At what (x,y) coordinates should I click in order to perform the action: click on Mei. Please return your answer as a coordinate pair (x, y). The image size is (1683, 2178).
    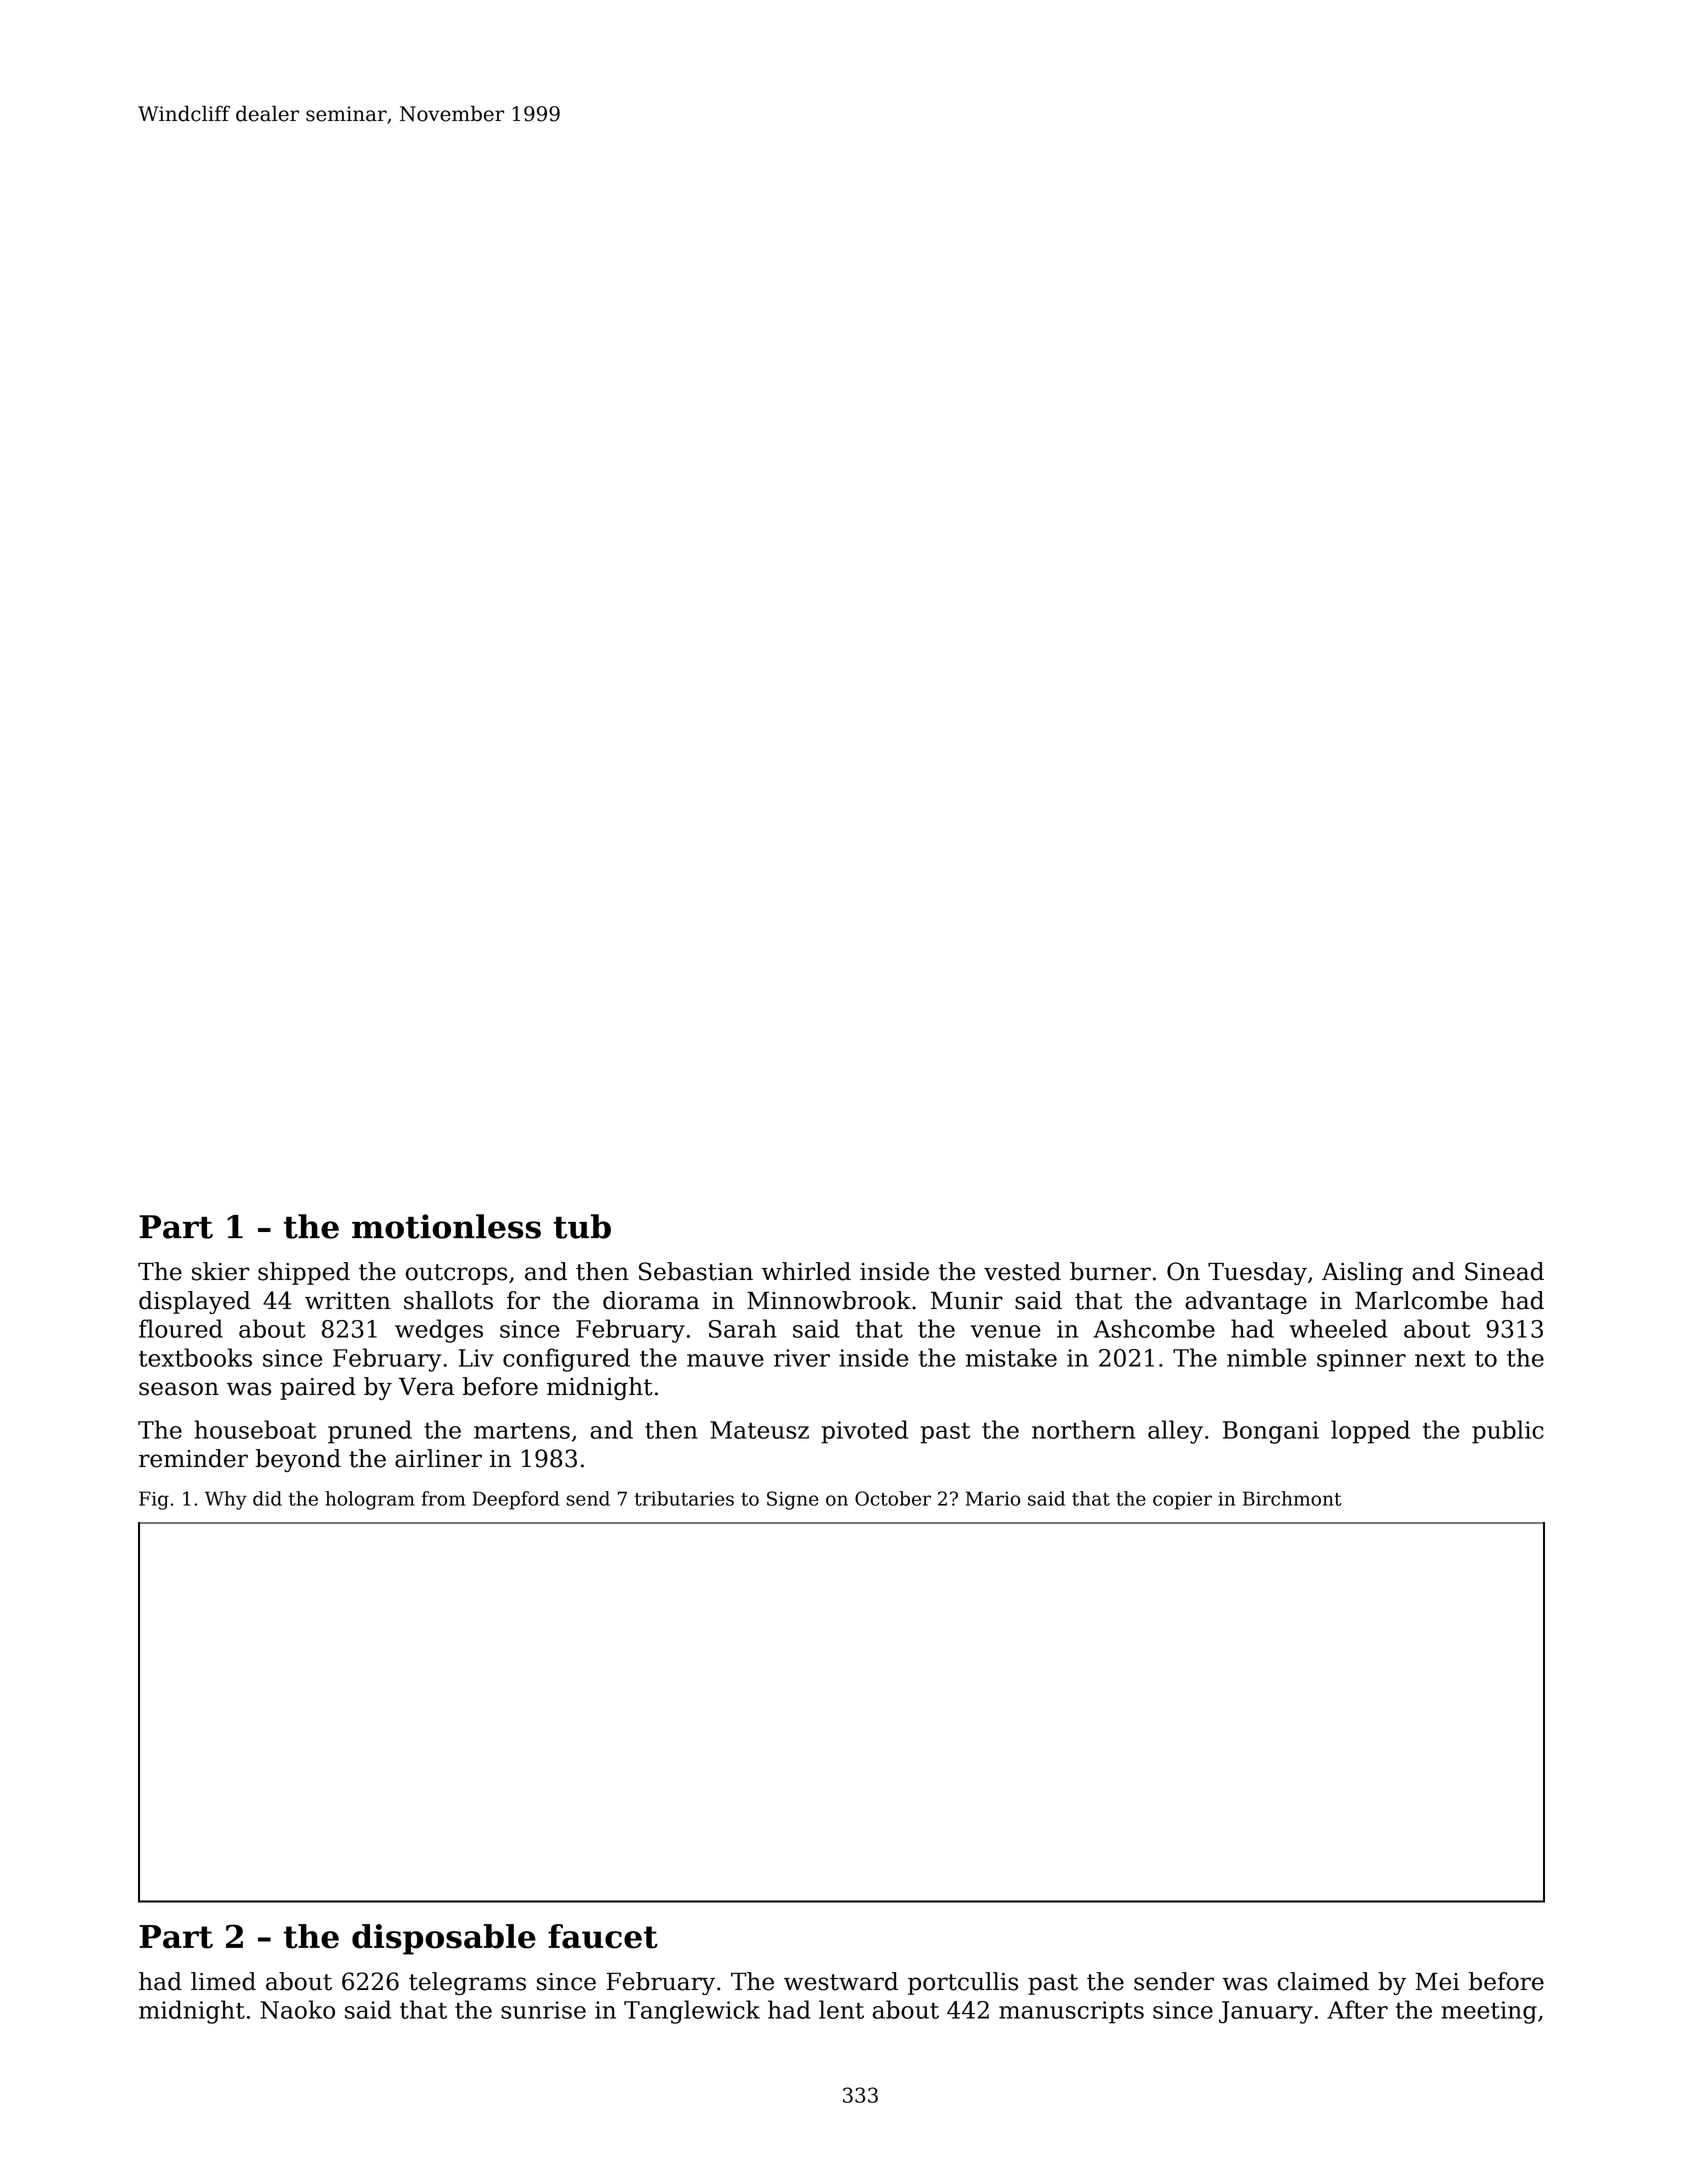
    Looking at the image, I should click on (1437, 1982).
